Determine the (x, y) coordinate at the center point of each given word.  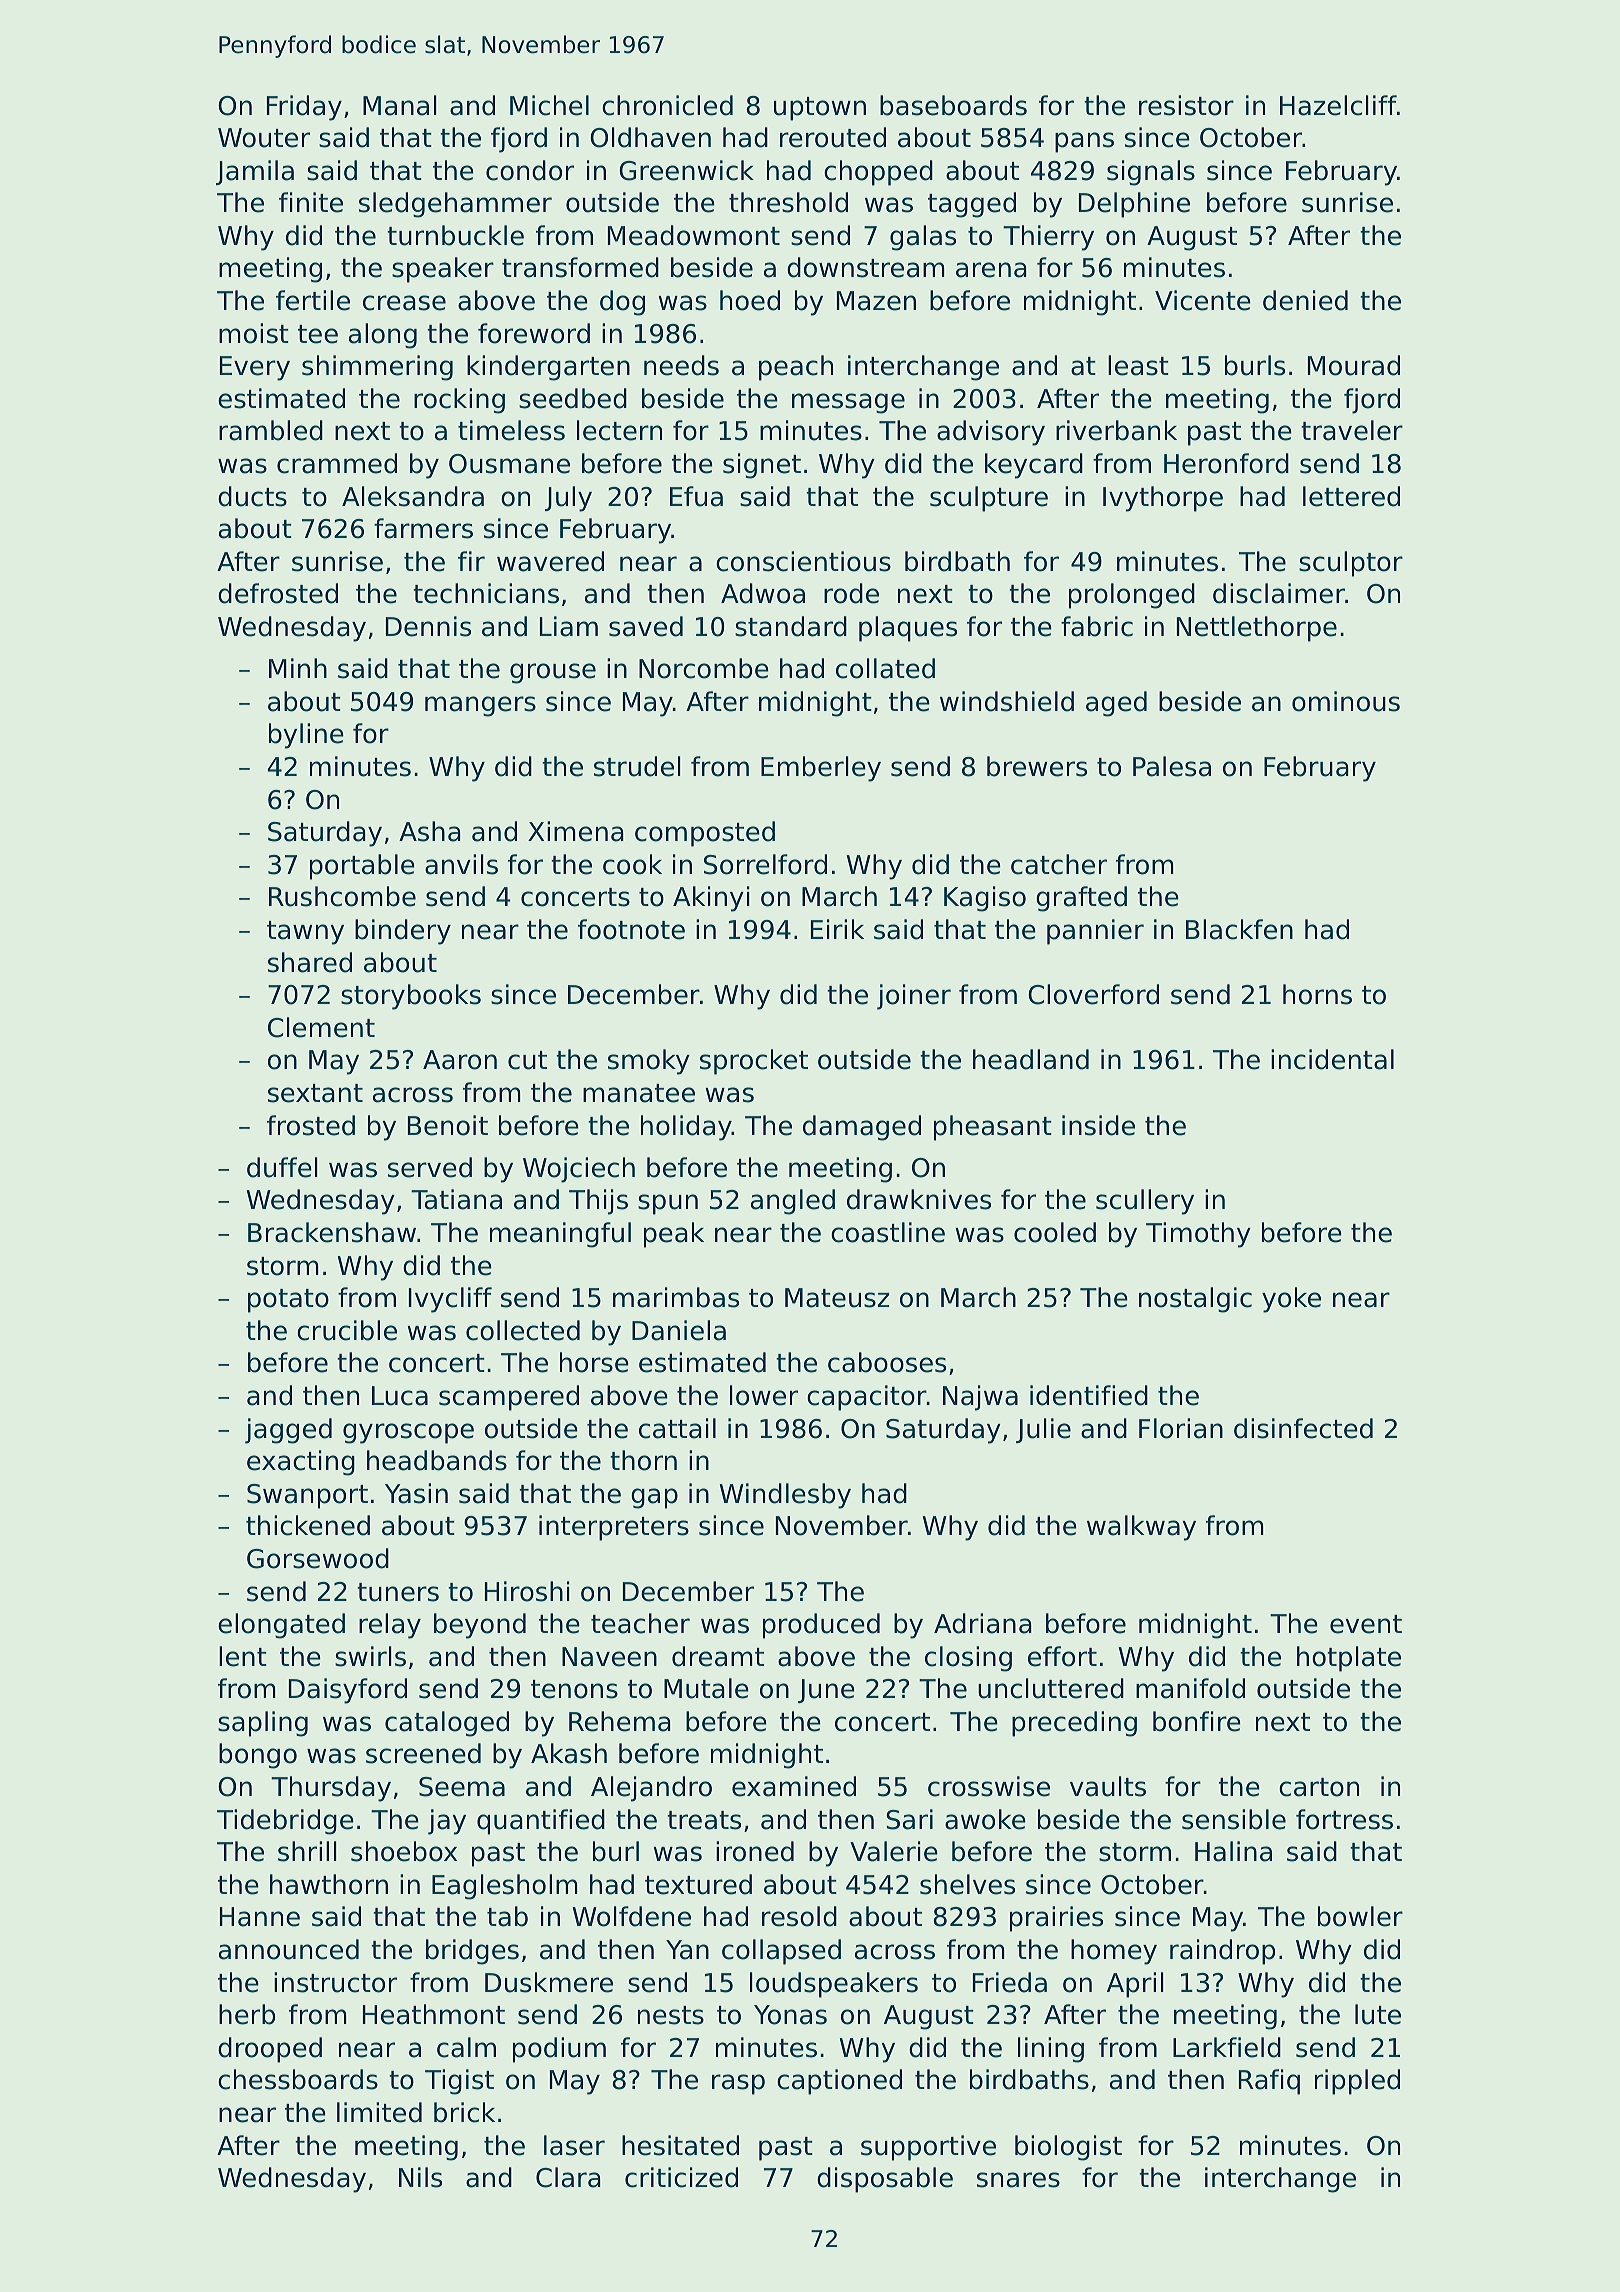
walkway (1141, 1528)
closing (968, 1659)
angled (793, 1202)
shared (310, 962)
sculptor (1351, 564)
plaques (908, 629)
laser (574, 2145)
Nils (420, 2177)
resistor (1186, 105)
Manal (400, 105)
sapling (263, 1724)
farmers (423, 528)
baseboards (953, 105)
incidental (1332, 1059)
